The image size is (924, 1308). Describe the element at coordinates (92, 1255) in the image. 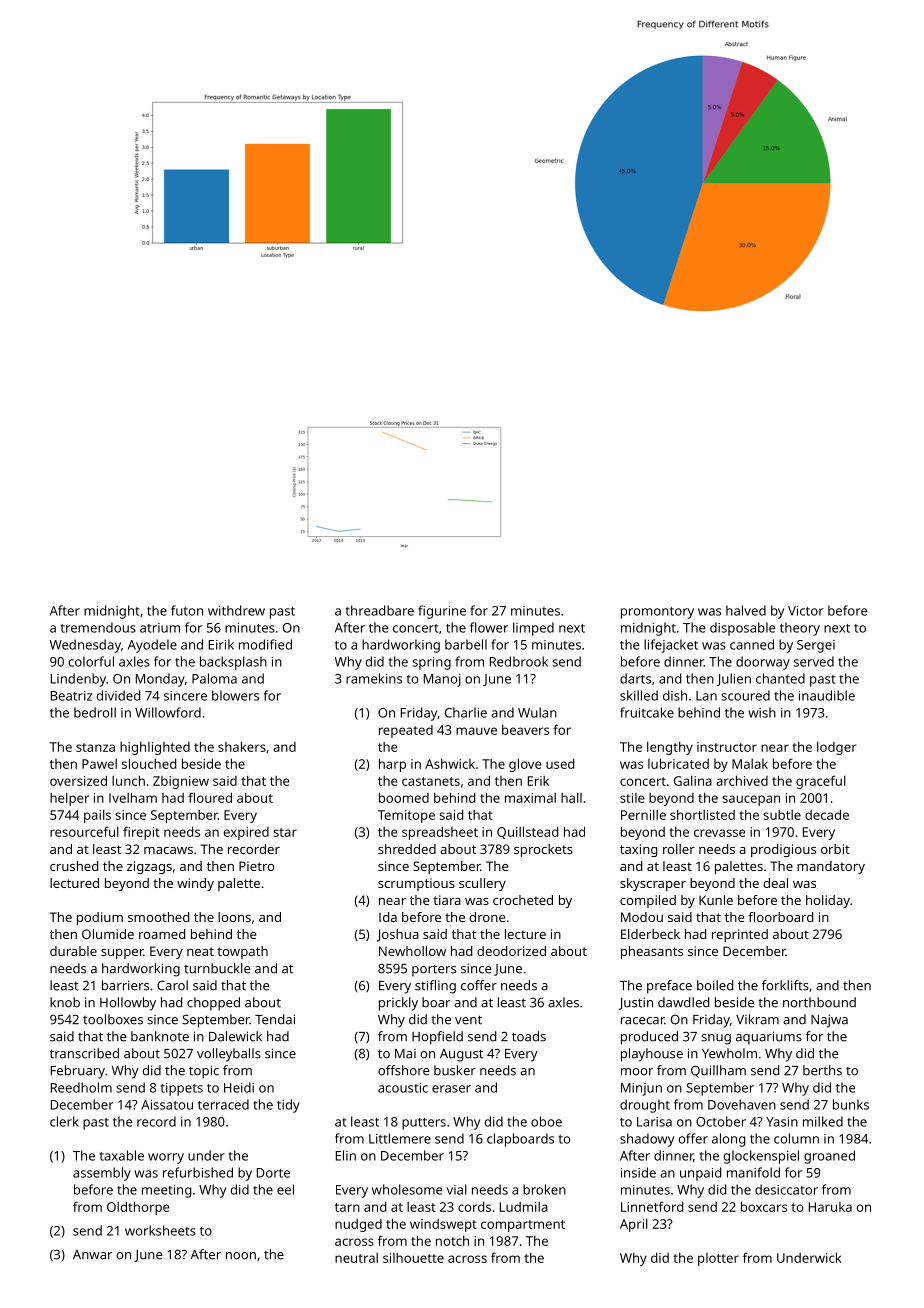

I see `Anwar` at that location.
